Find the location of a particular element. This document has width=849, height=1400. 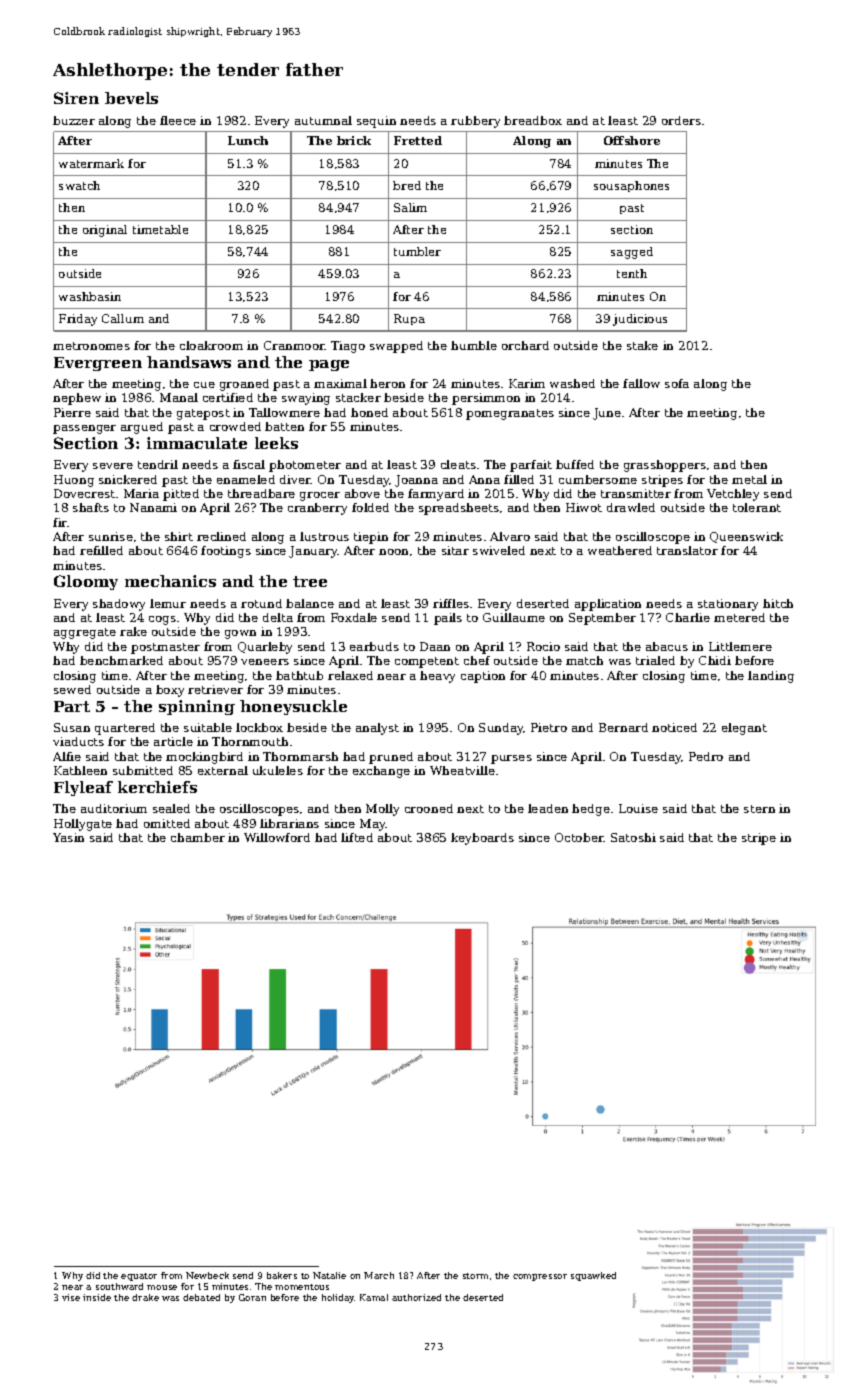

Gloomy is located at coordinates (86, 582).
